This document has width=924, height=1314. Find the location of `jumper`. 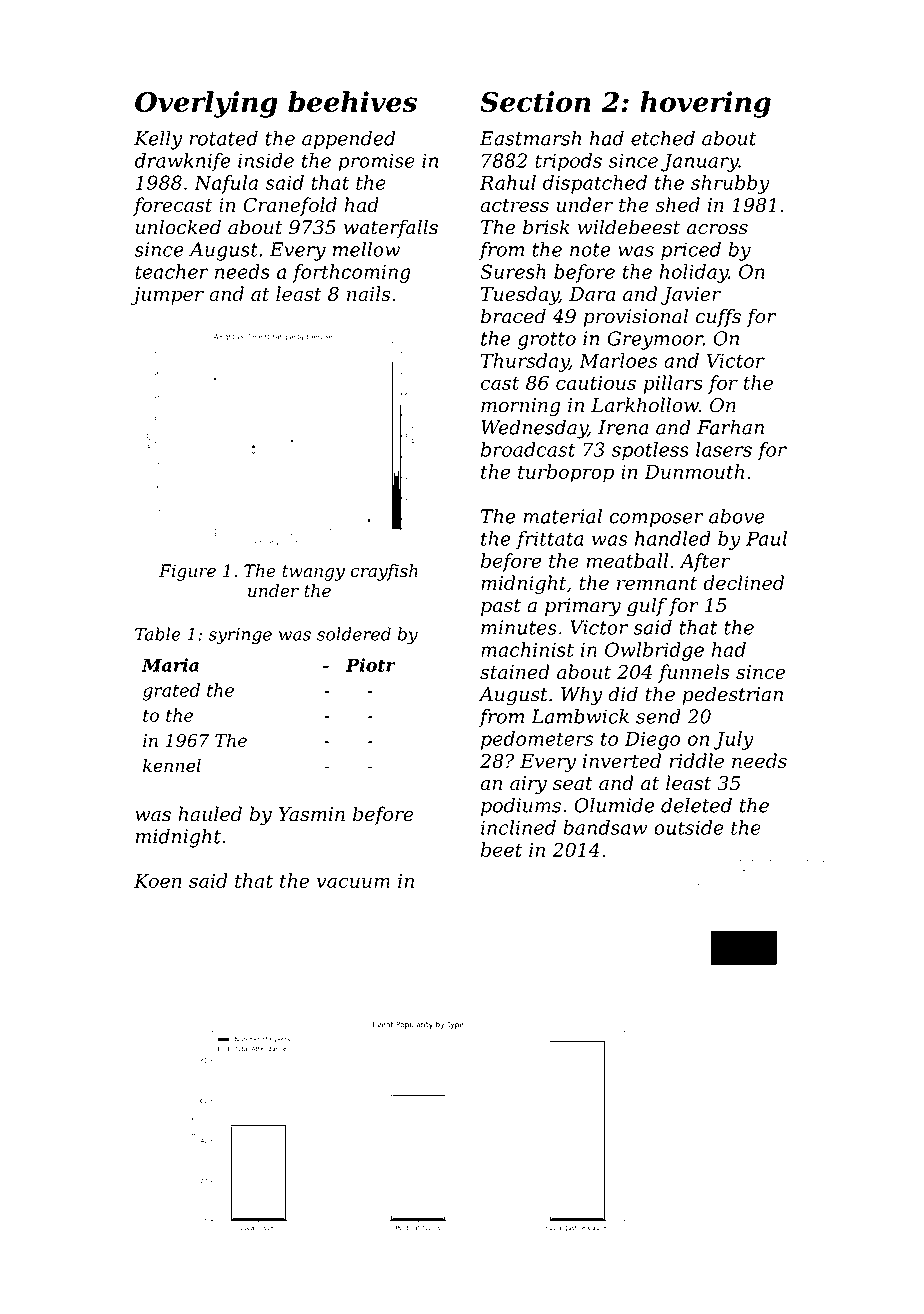

jumper is located at coordinates (167, 296).
